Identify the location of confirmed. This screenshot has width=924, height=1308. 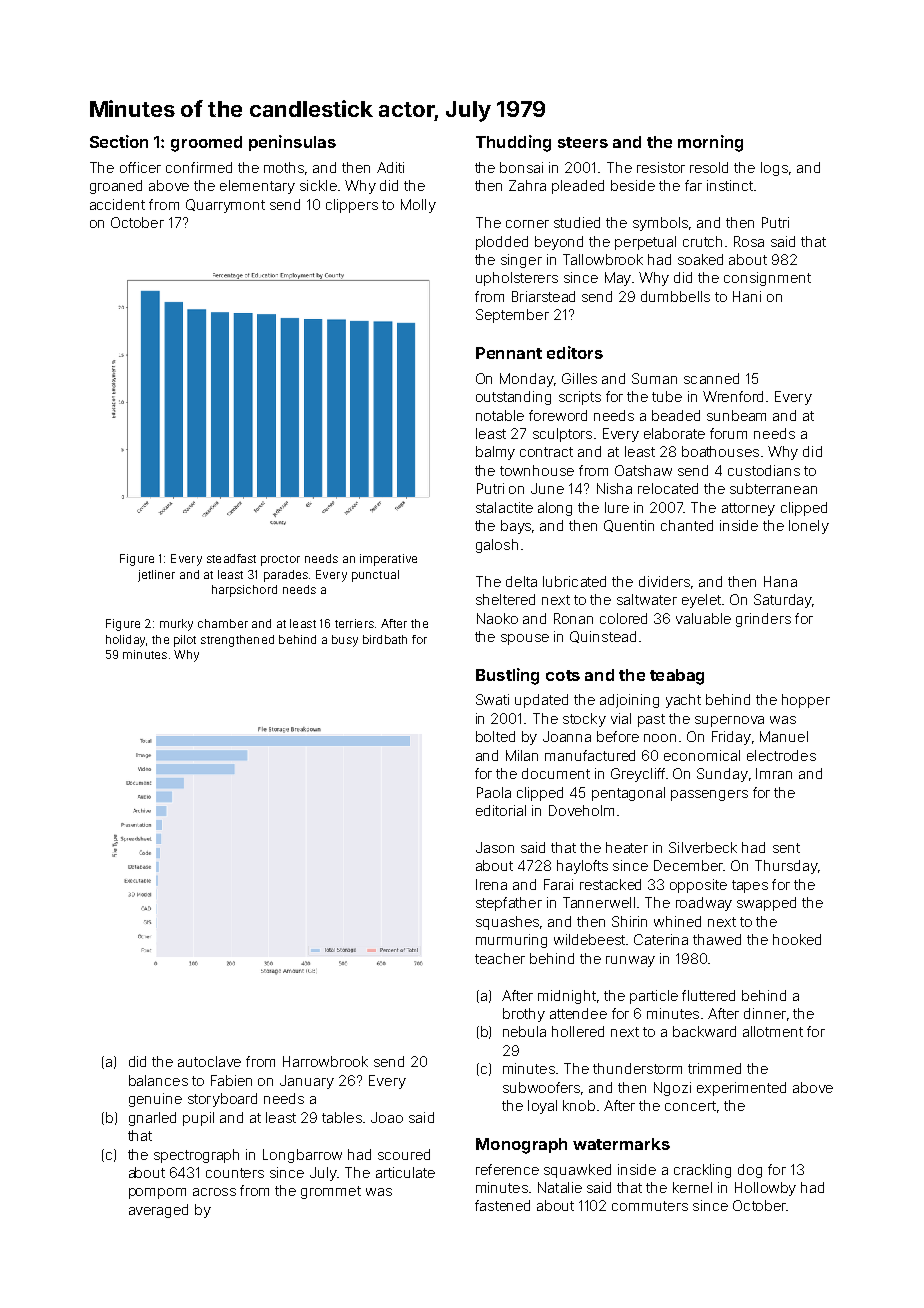
(199, 167).
